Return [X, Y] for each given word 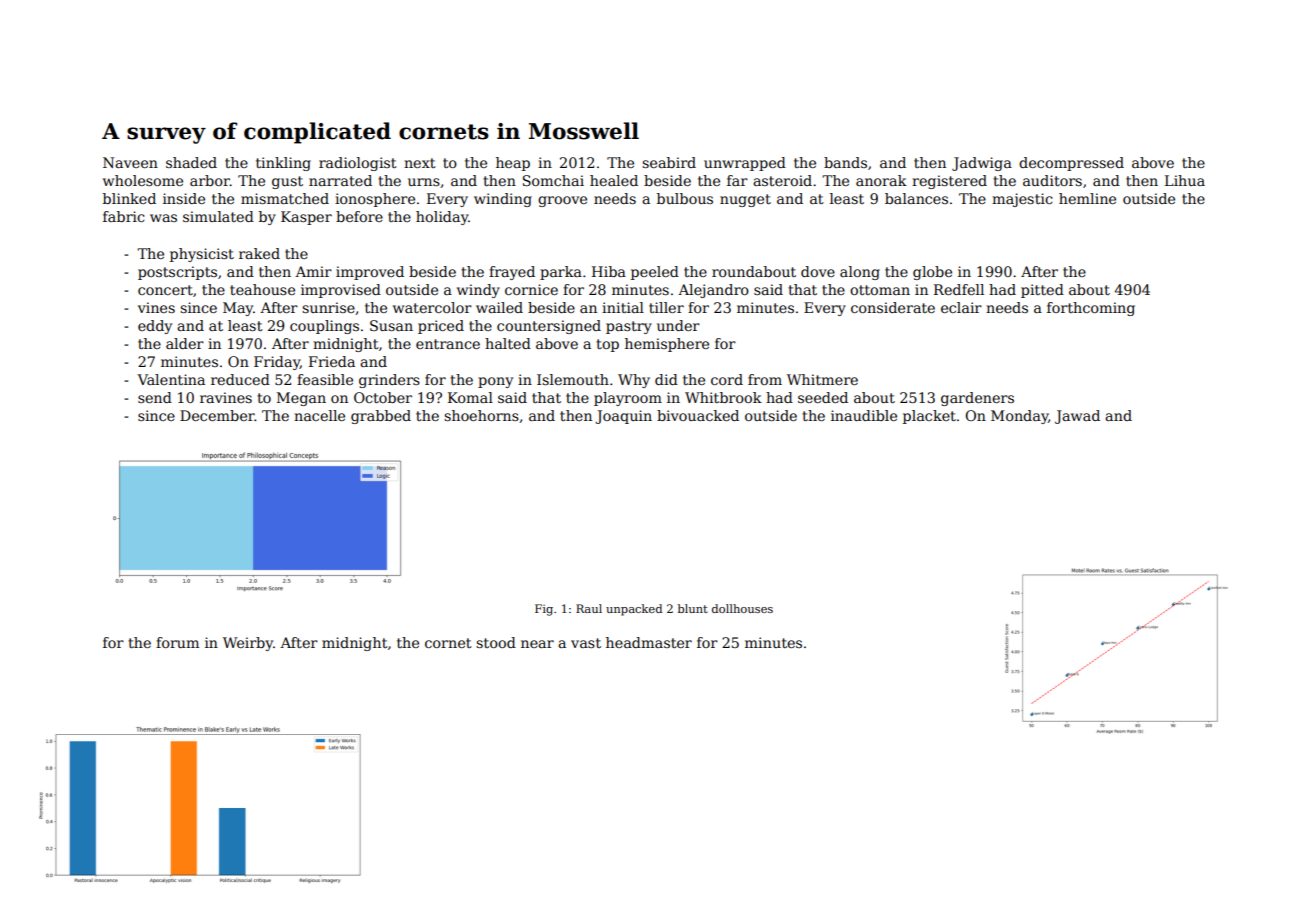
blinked [129, 198]
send [155, 397]
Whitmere [822, 379]
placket [929, 417]
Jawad [1077, 417]
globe [932, 273]
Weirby [248, 644]
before [359, 216]
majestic [1022, 200]
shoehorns [481, 415]
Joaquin [623, 417]
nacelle [319, 415]
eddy [155, 327]
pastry [629, 327]
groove [562, 201]
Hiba [609, 271]
